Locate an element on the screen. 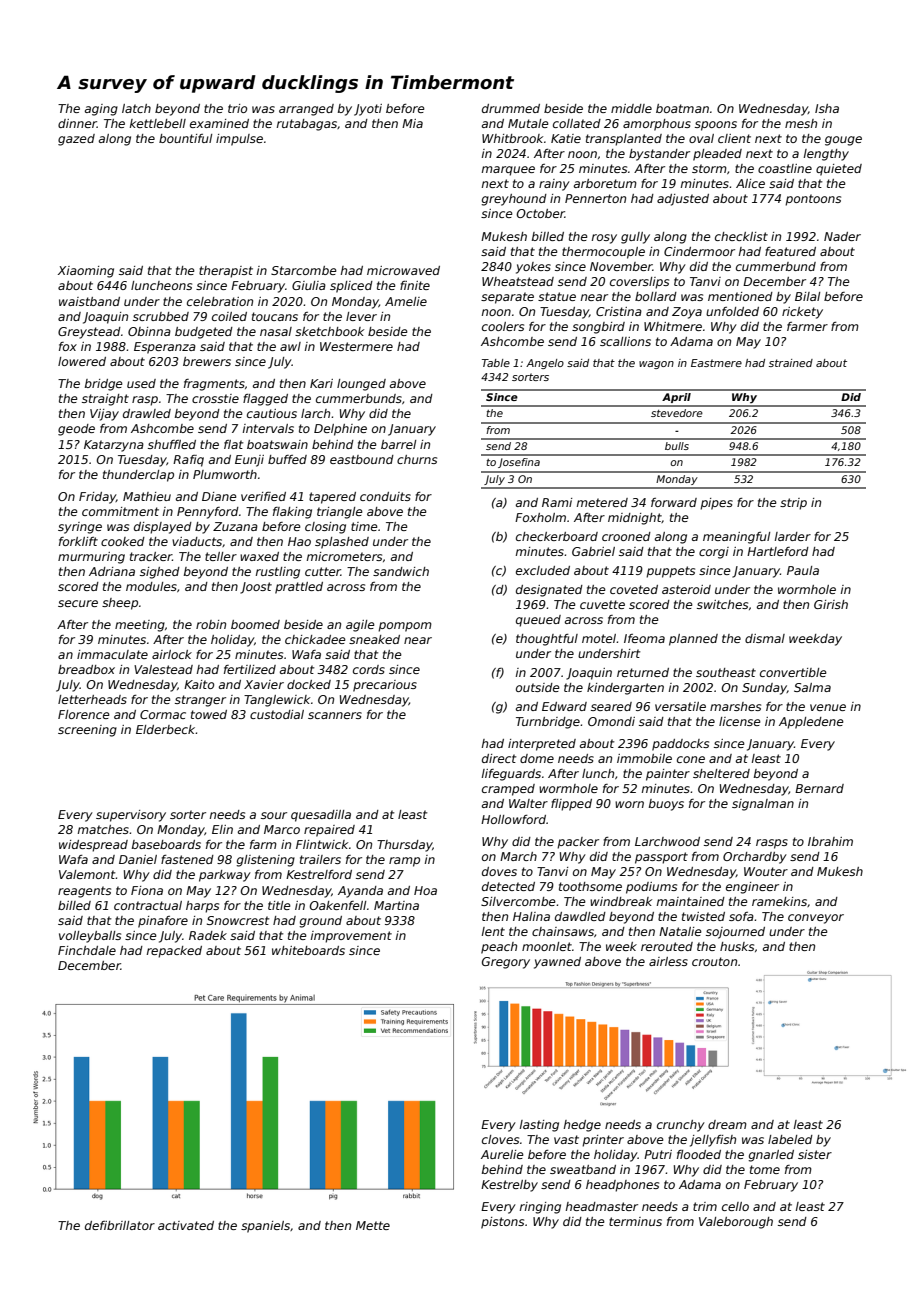  geode is located at coordinates (76, 430).
